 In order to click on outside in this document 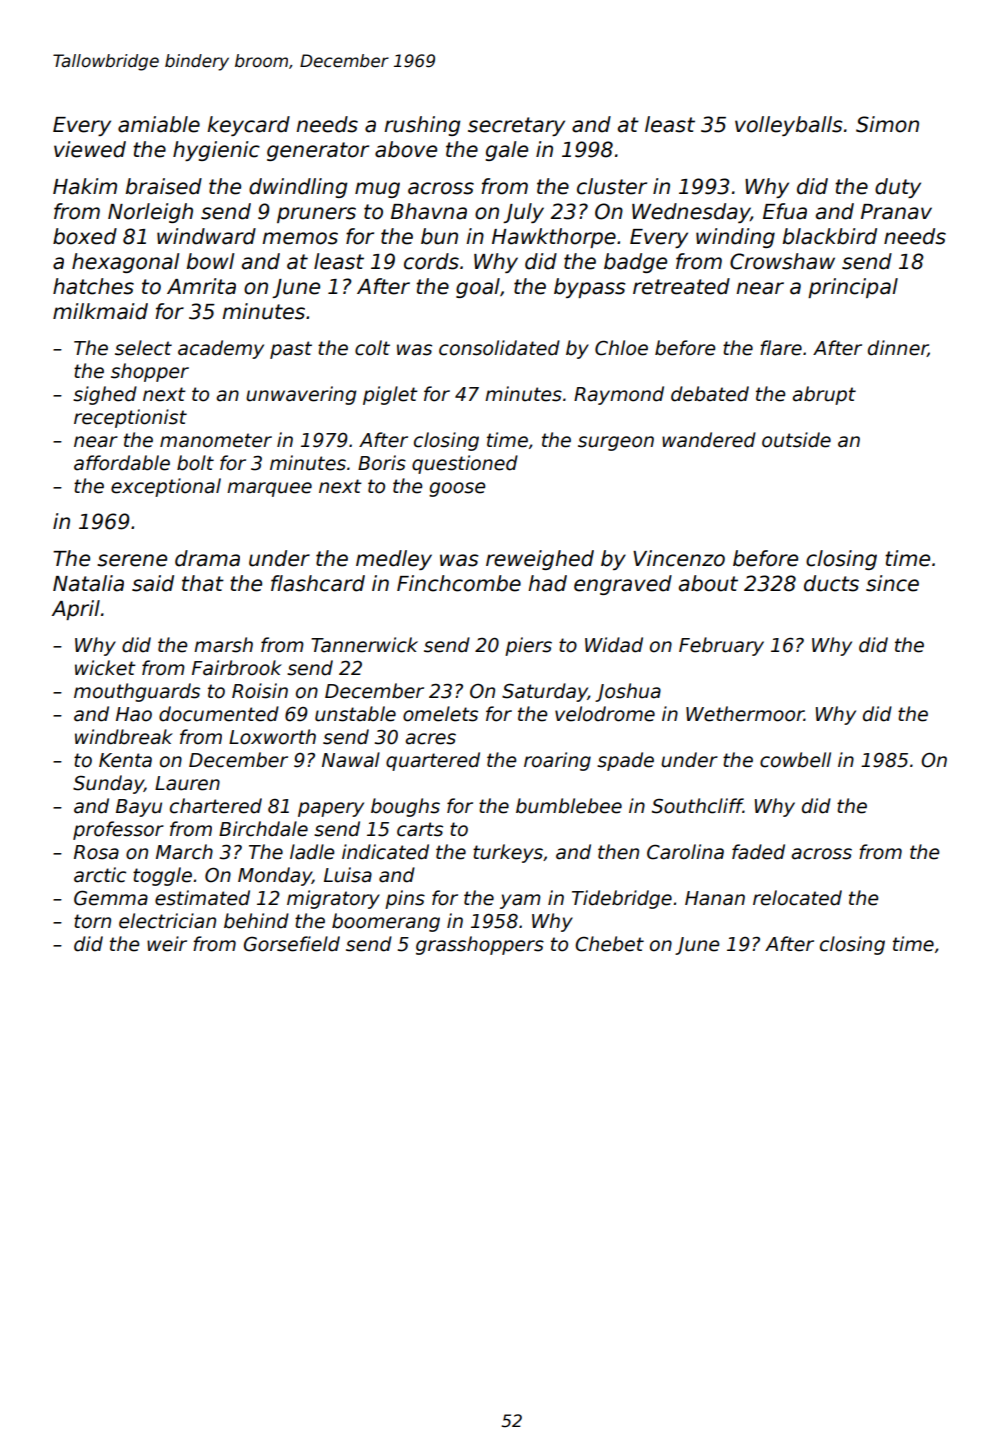, I will do `click(796, 440)`.
